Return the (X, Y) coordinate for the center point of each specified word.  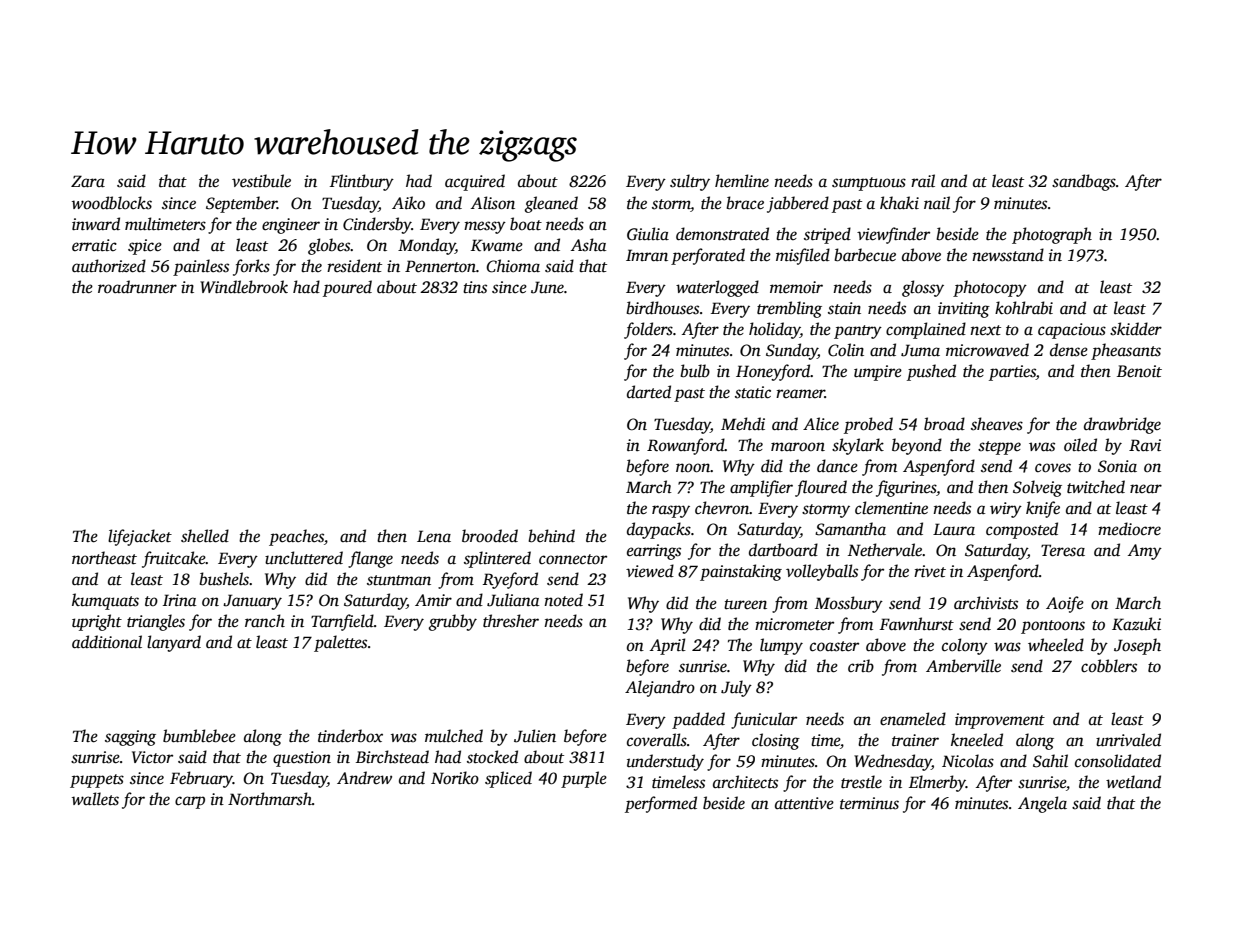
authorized (109, 266)
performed (661, 804)
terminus (869, 803)
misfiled (803, 256)
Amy (1145, 552)
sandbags (1084, 182)
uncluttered (304, 558)
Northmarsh (270, 799)
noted (563, 600)
